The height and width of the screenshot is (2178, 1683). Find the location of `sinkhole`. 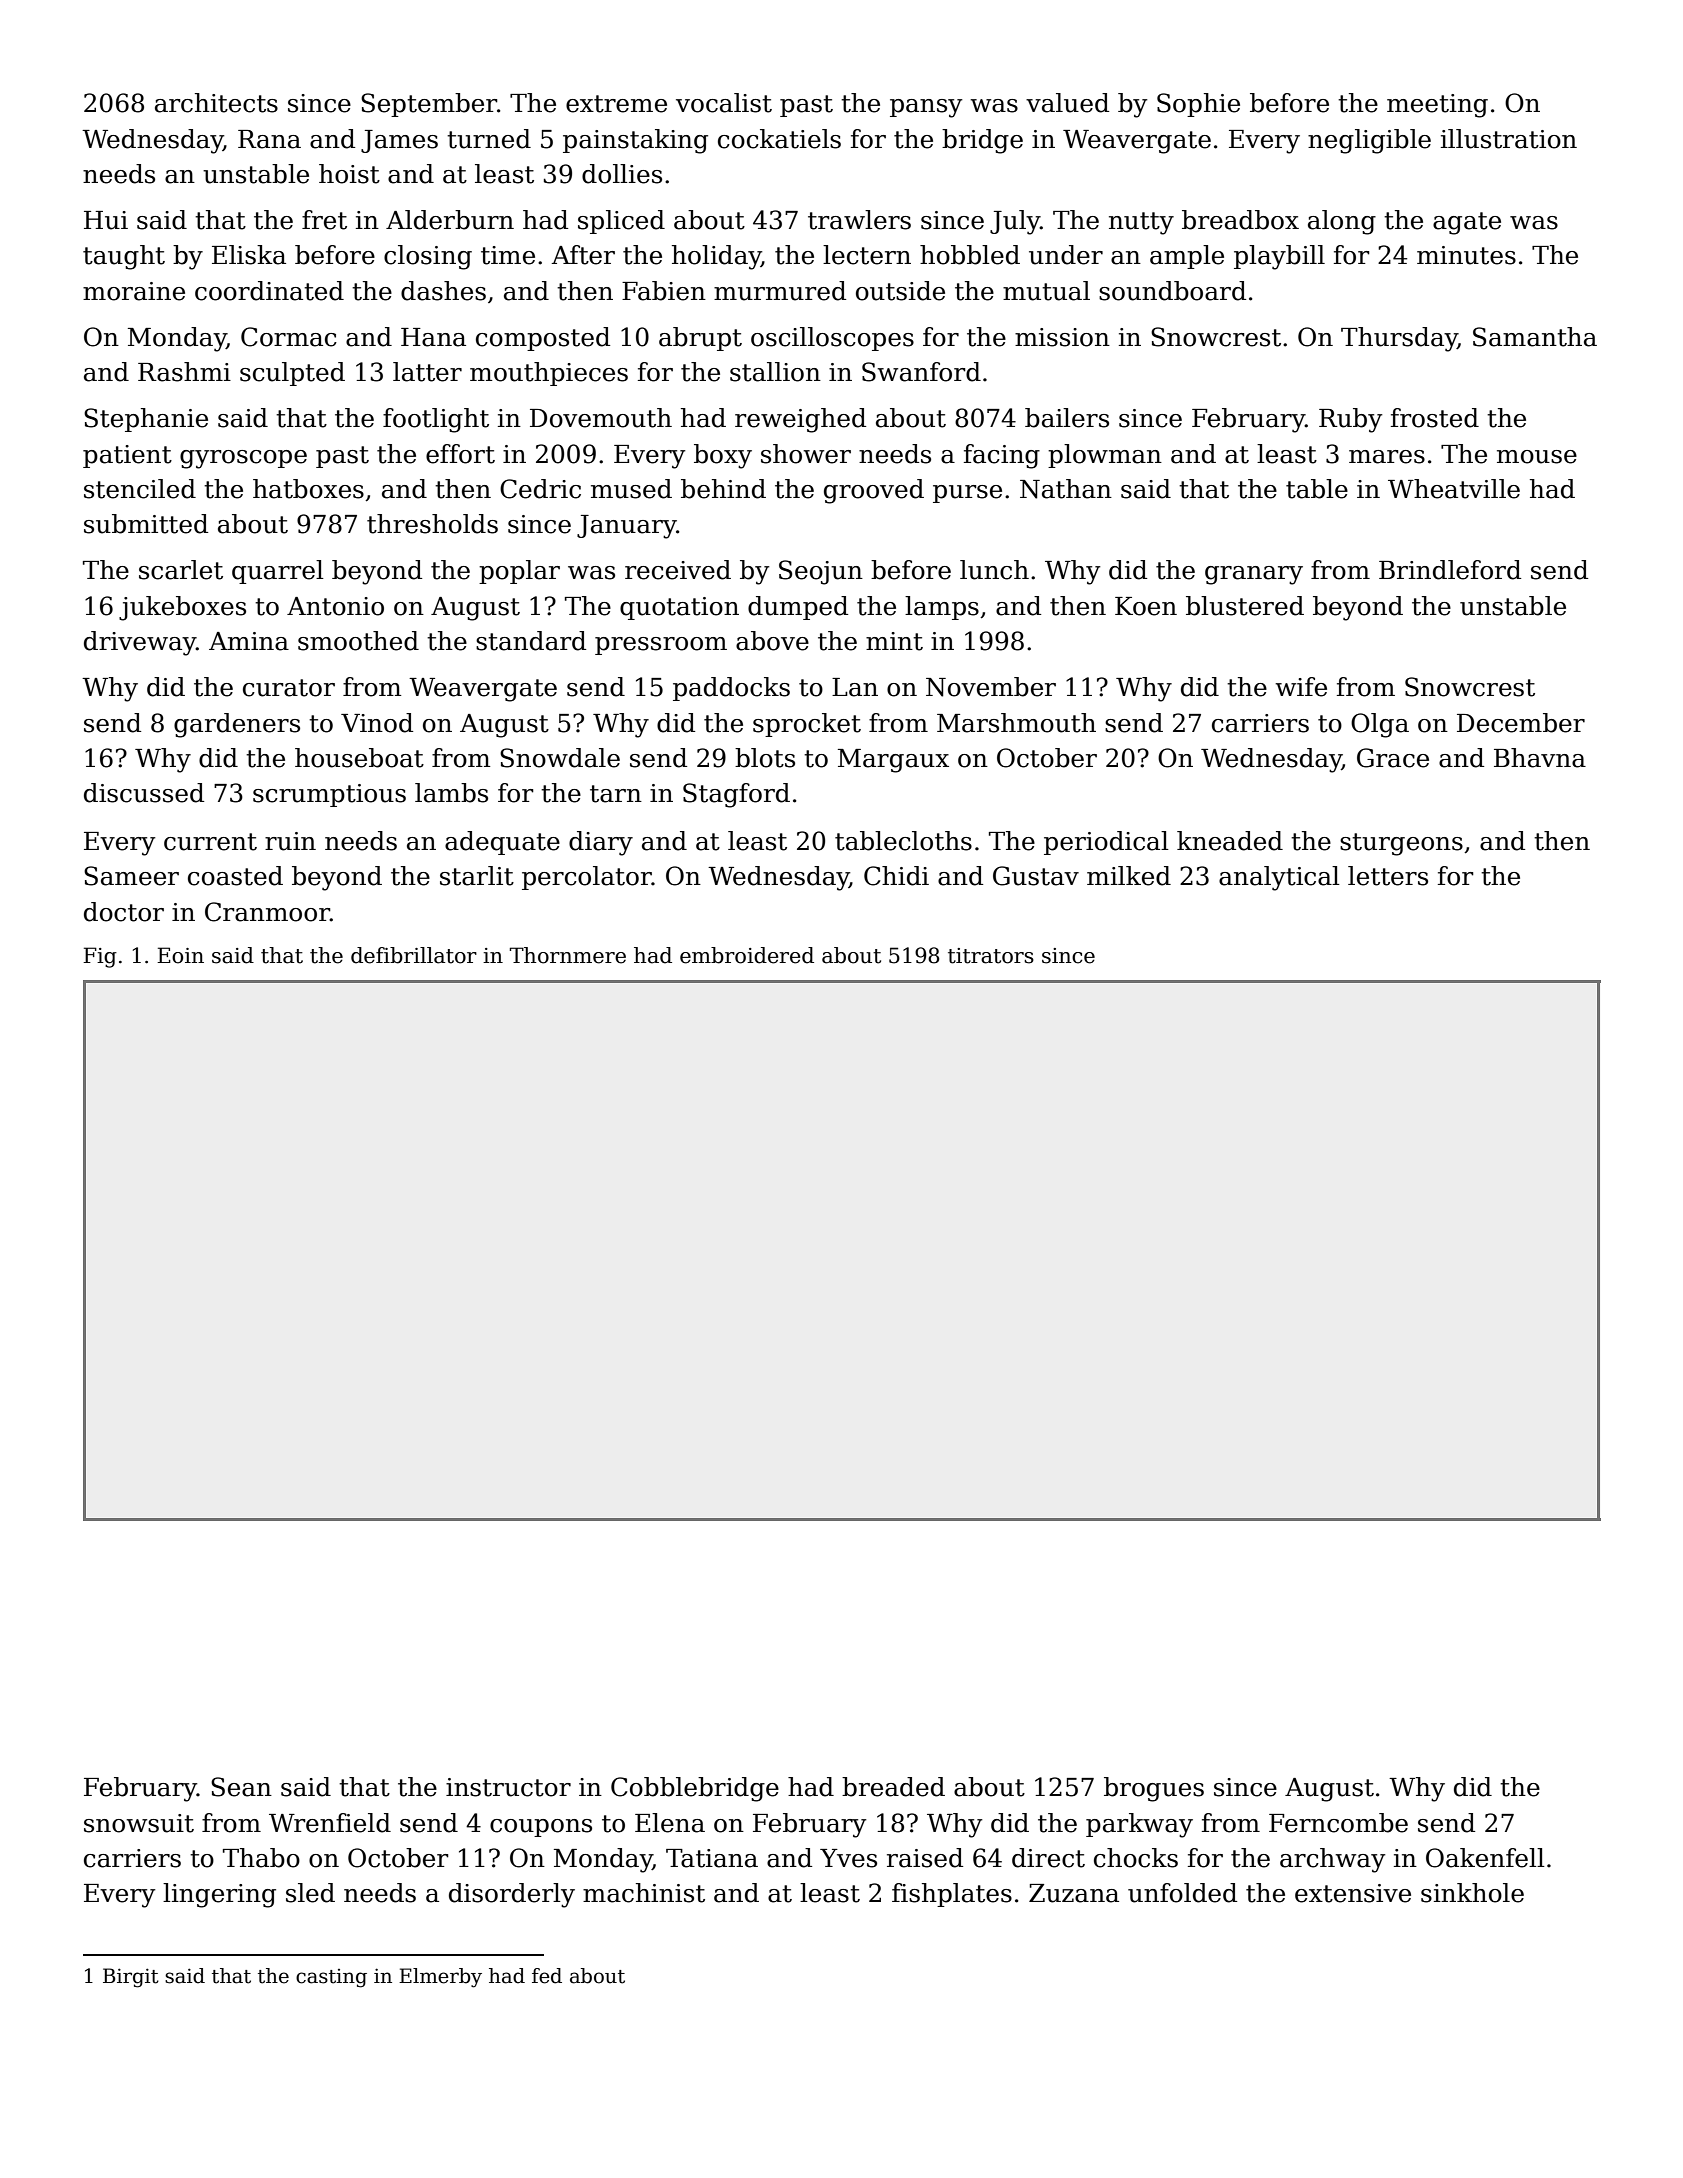

sinkhole is located at coordinates (1472, 1893).
